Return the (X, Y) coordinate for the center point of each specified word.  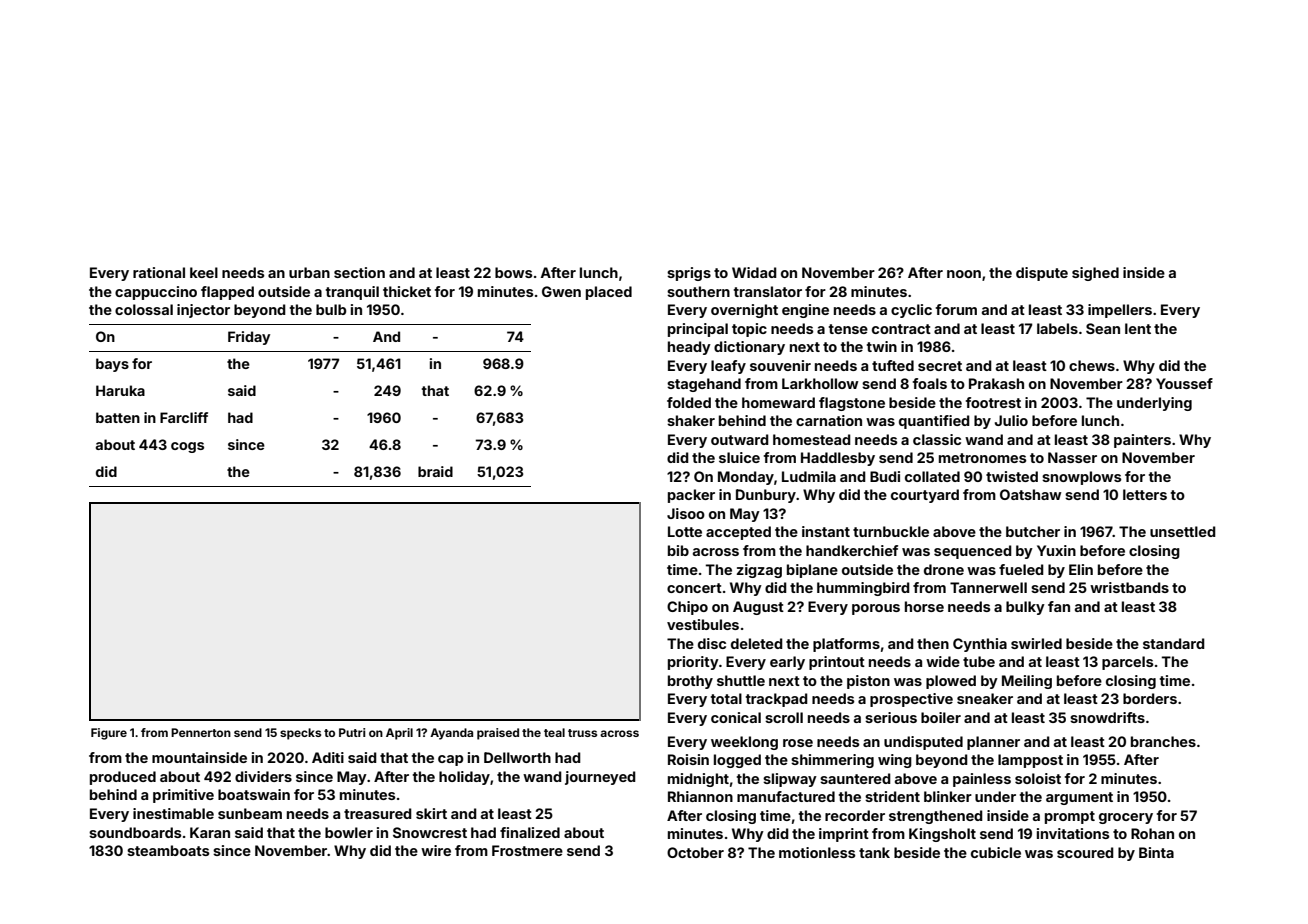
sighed (1095, 274)
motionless (817, 852)
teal (554, 732)
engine (805, 311)
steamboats (168, 850)
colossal (144, 309)
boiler (941, 717)
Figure (109, 734)
